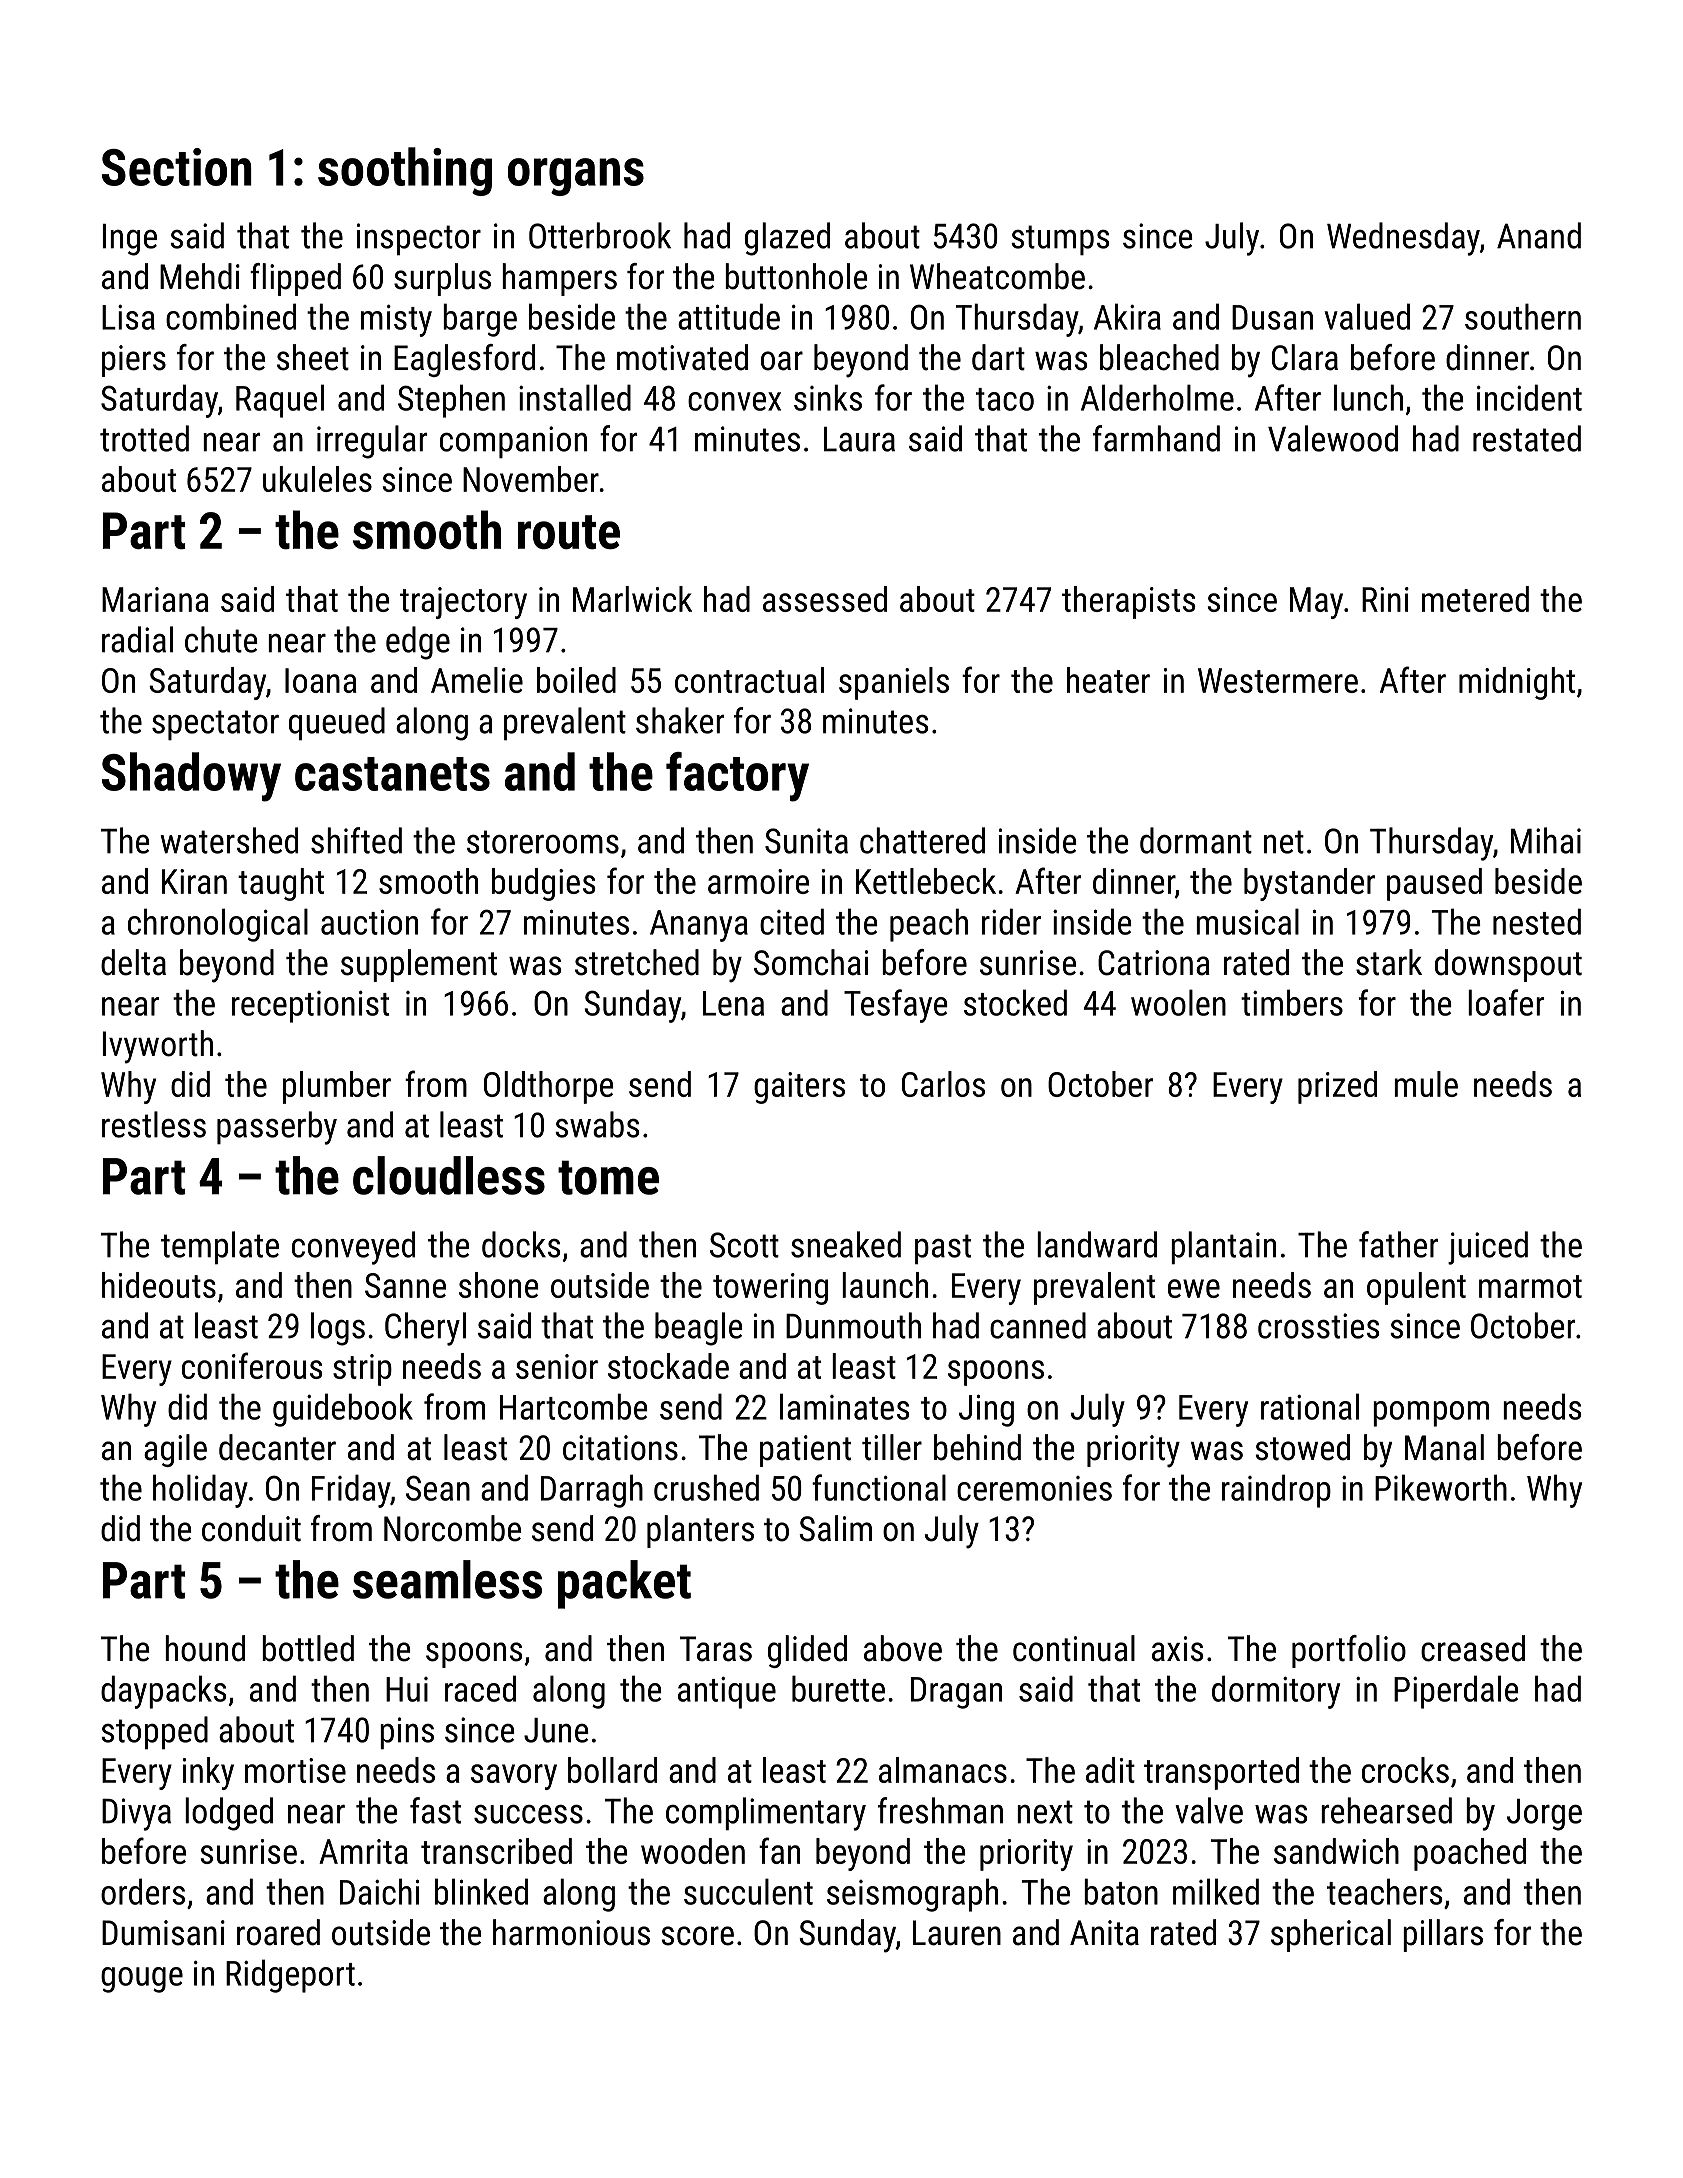 The width and height of the image is (1683, 2178). Describe the element at coordinates (154, 1732) in the image. I see `stopped` at that location.
